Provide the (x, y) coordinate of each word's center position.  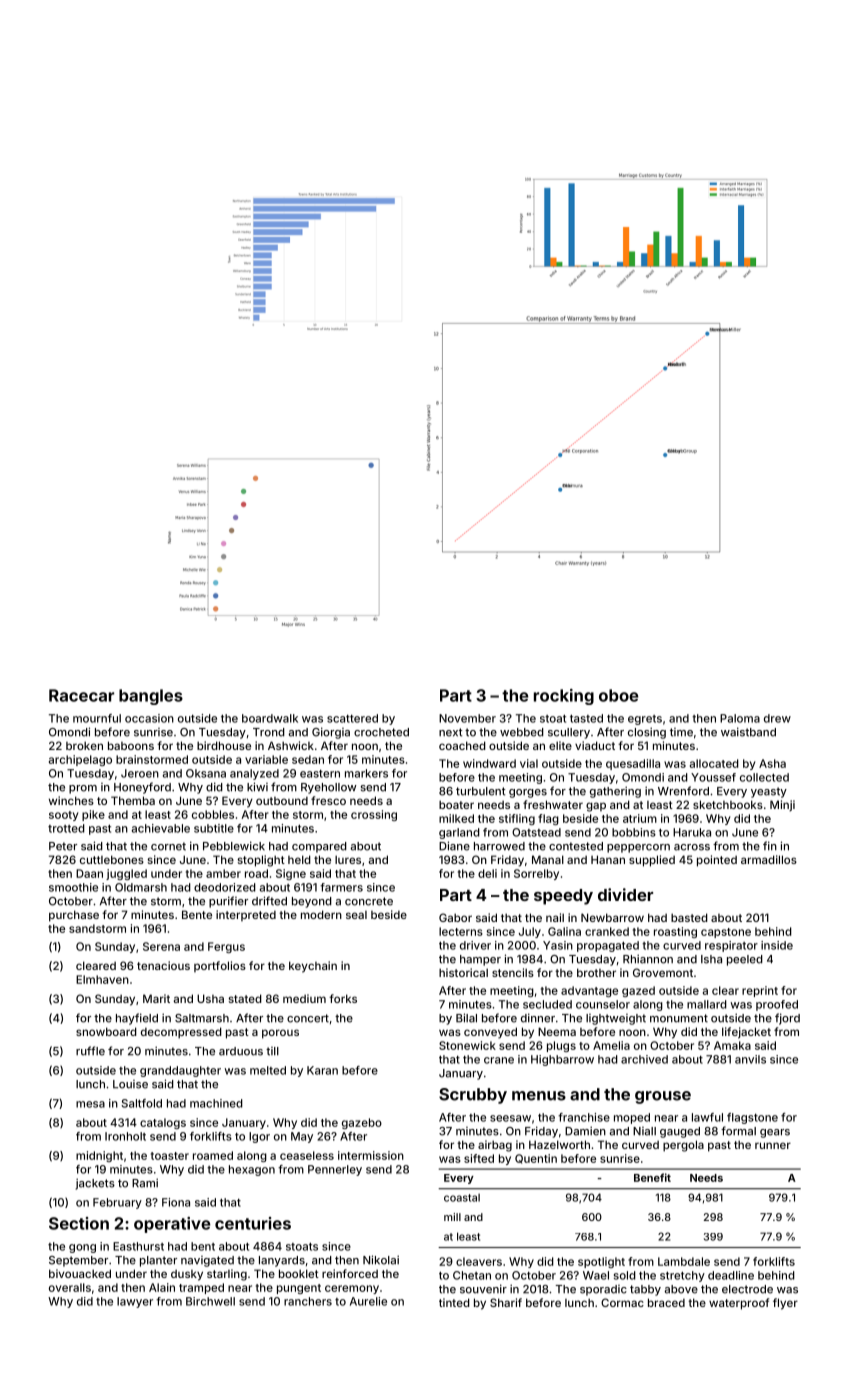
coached (462, 745)
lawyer (135, 1302)
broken (84, 745)
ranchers (308, 1301)
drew (777, 718)
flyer (785, 1304)
